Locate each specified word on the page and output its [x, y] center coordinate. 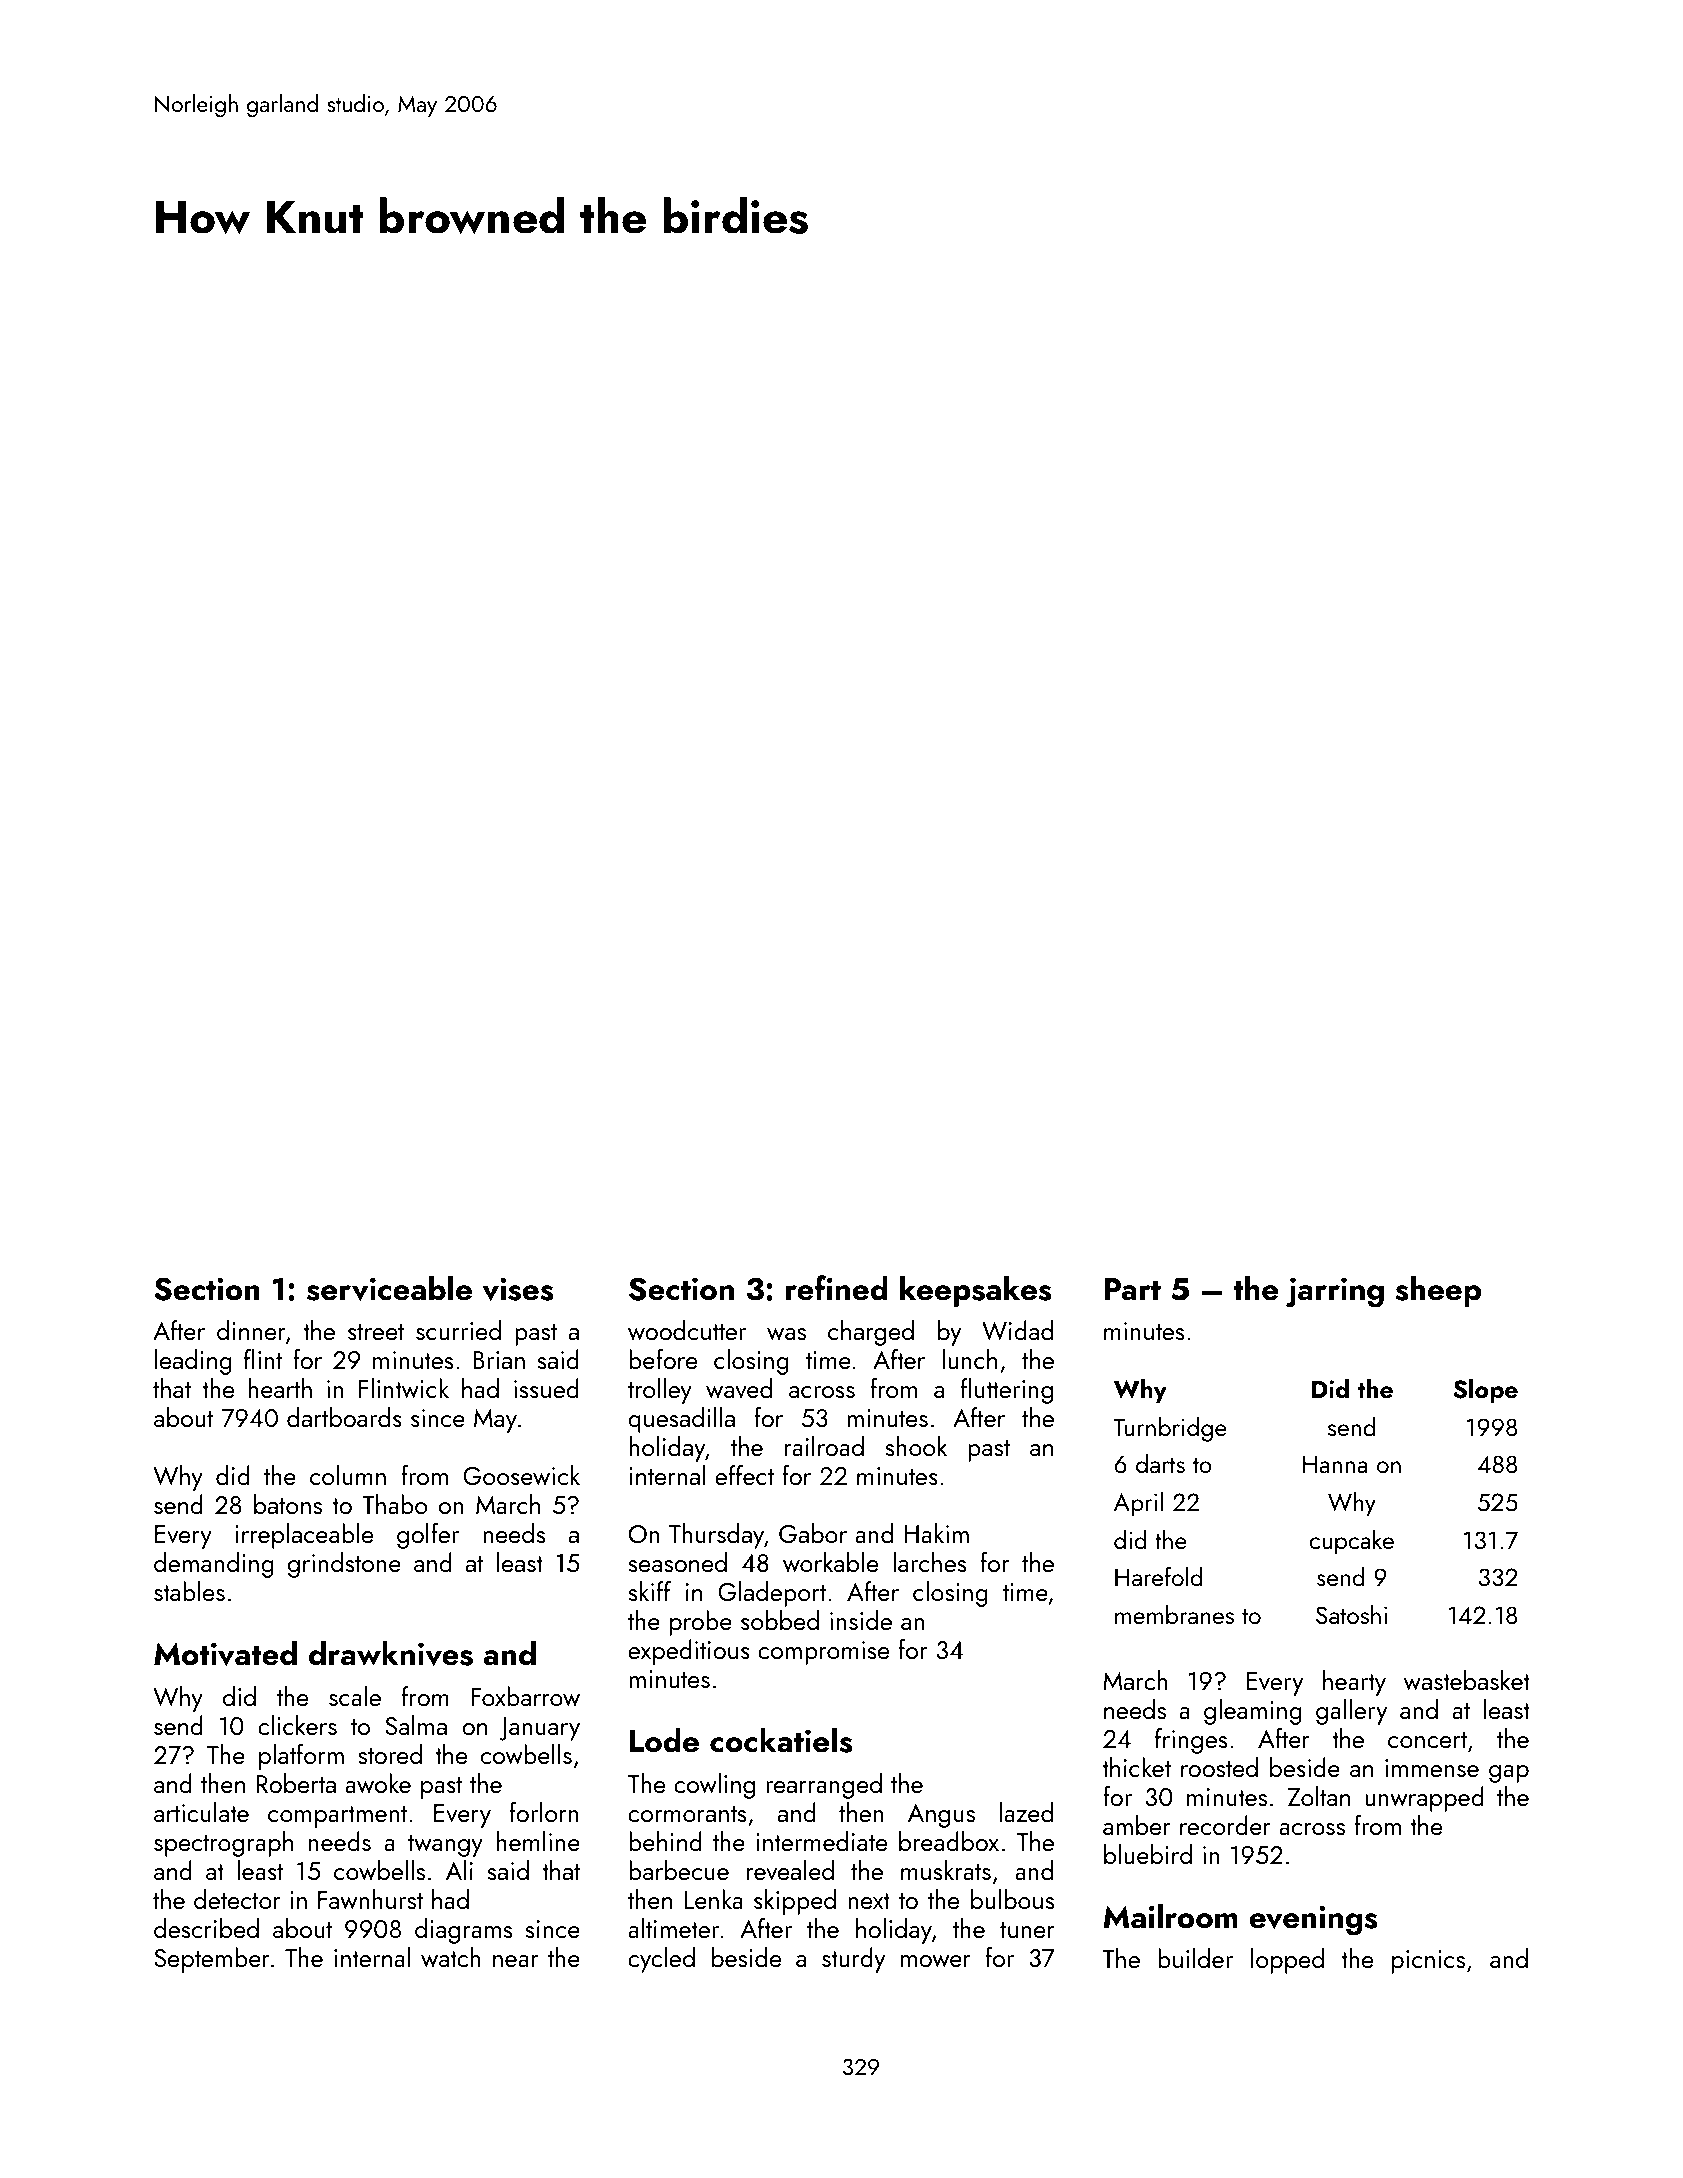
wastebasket [1467, 1680]
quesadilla [681, 1420]
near [515, 1961]
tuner [1027, 1930]
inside [861, 1620]
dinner [251, 1330]
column [348, 1475]
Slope [1485, 1391]
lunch [970, 1359]
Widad [1017, 1330]
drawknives [391, 1653]
